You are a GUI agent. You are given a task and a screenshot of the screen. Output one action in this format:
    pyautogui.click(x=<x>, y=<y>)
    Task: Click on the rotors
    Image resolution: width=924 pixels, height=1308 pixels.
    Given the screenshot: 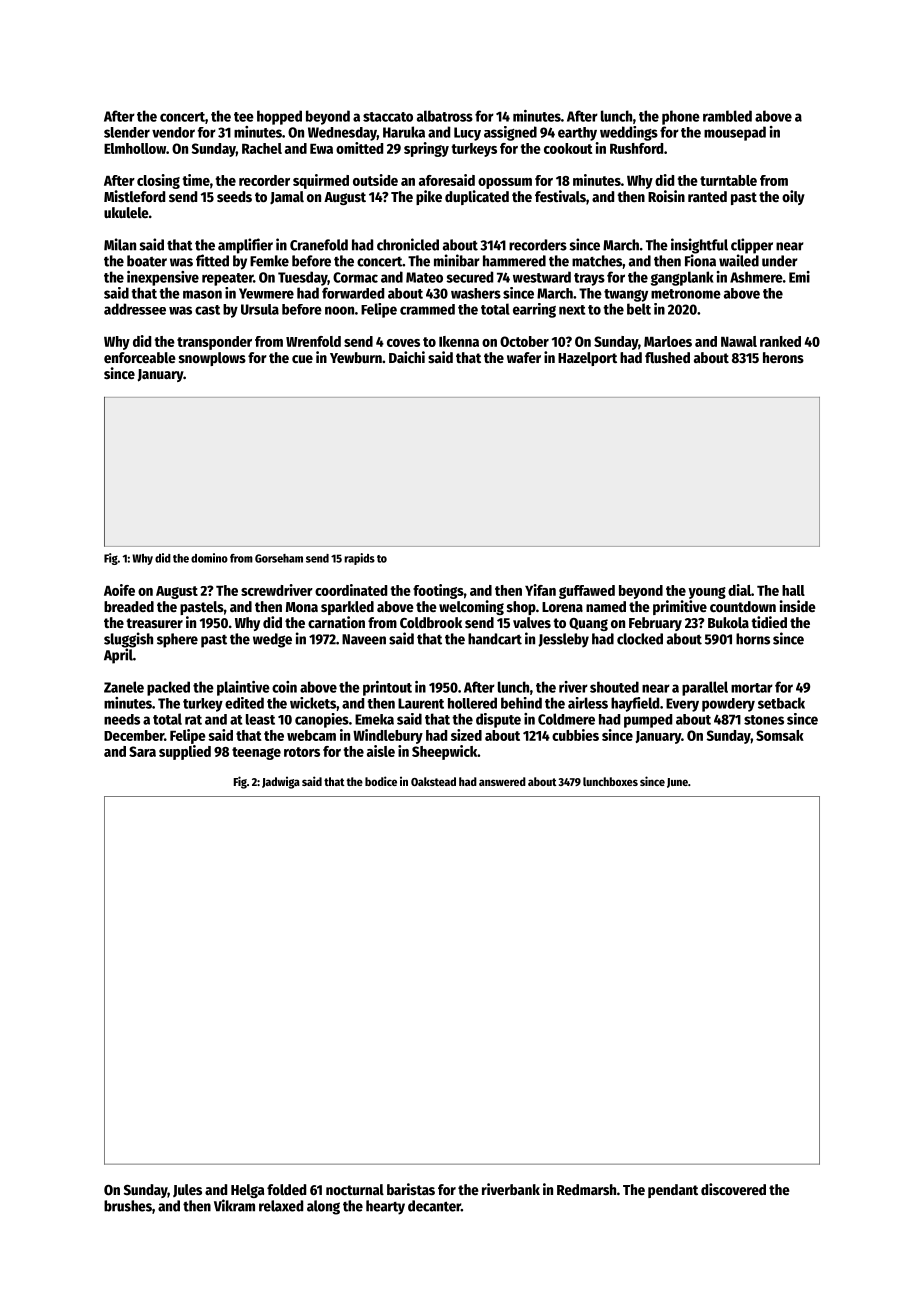 What is the action you would take?
    pyautogui.click(x=302, y=752)
